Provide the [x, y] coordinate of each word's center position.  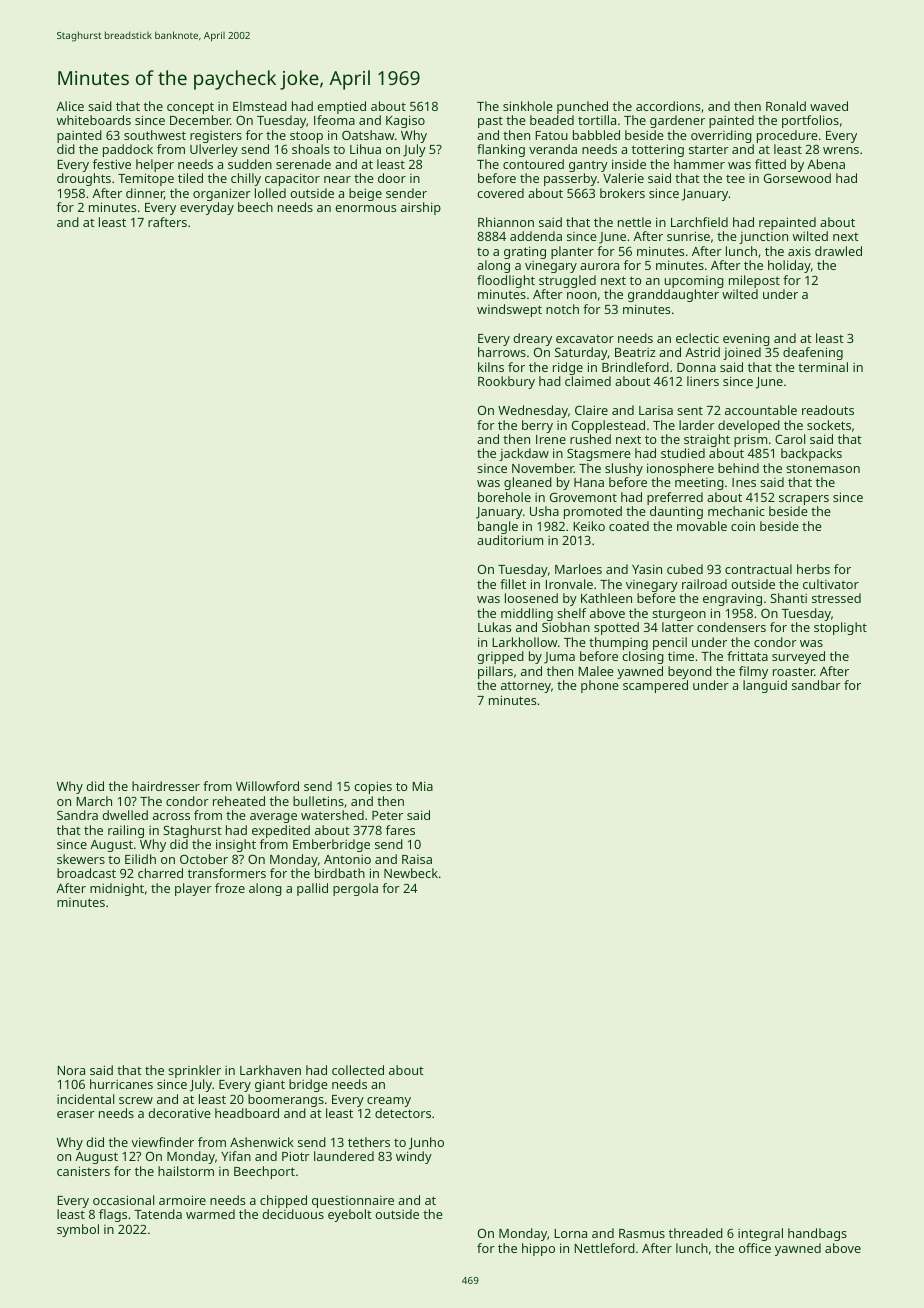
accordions [668, 106]
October [204, 859]
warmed [210, 1214]
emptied [341, 107]
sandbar [816, 685]
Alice [70, 106]
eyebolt [350, 1215]
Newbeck [411, 873]
